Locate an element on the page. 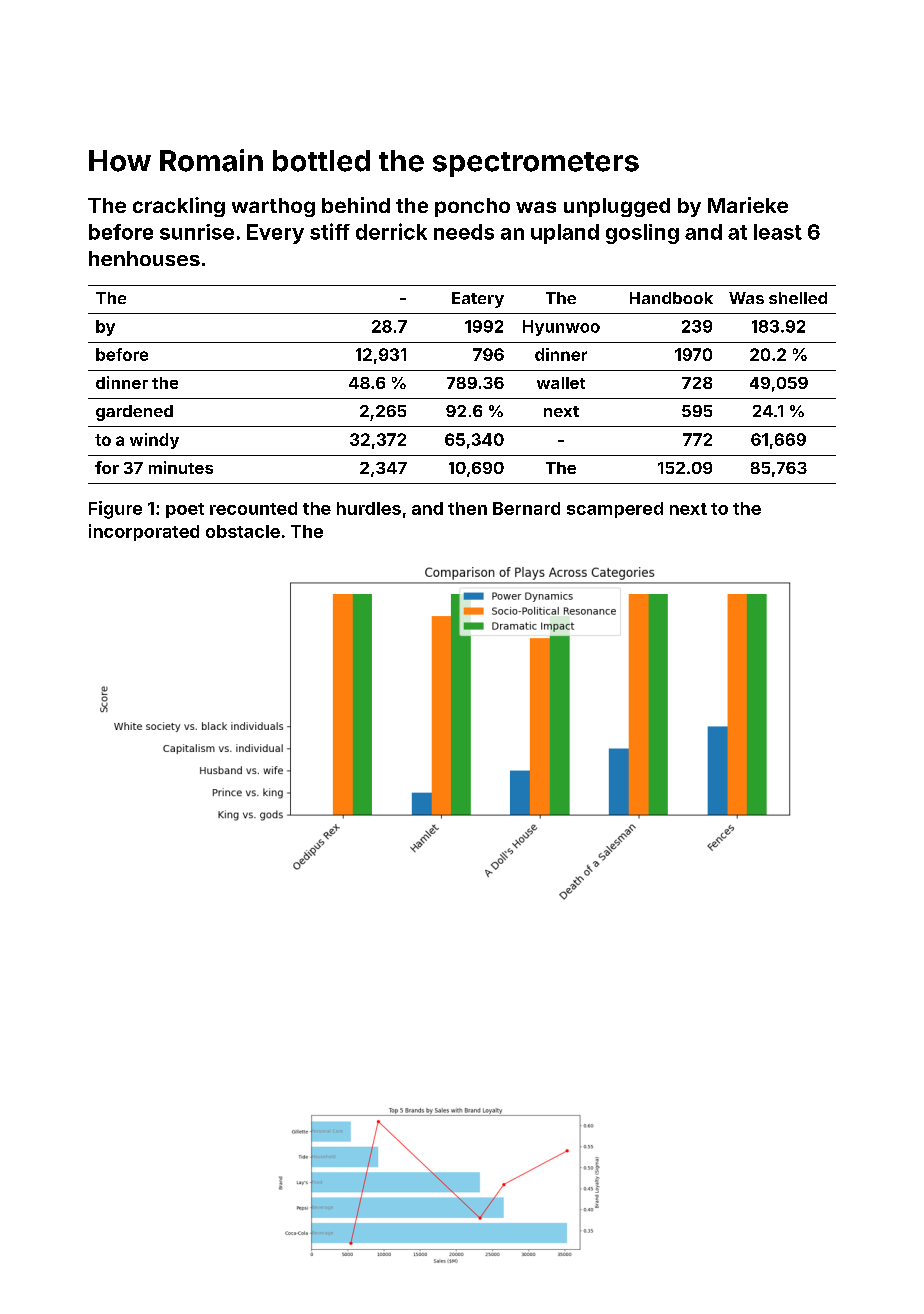  shelled is located at coordinates (798, 298).
